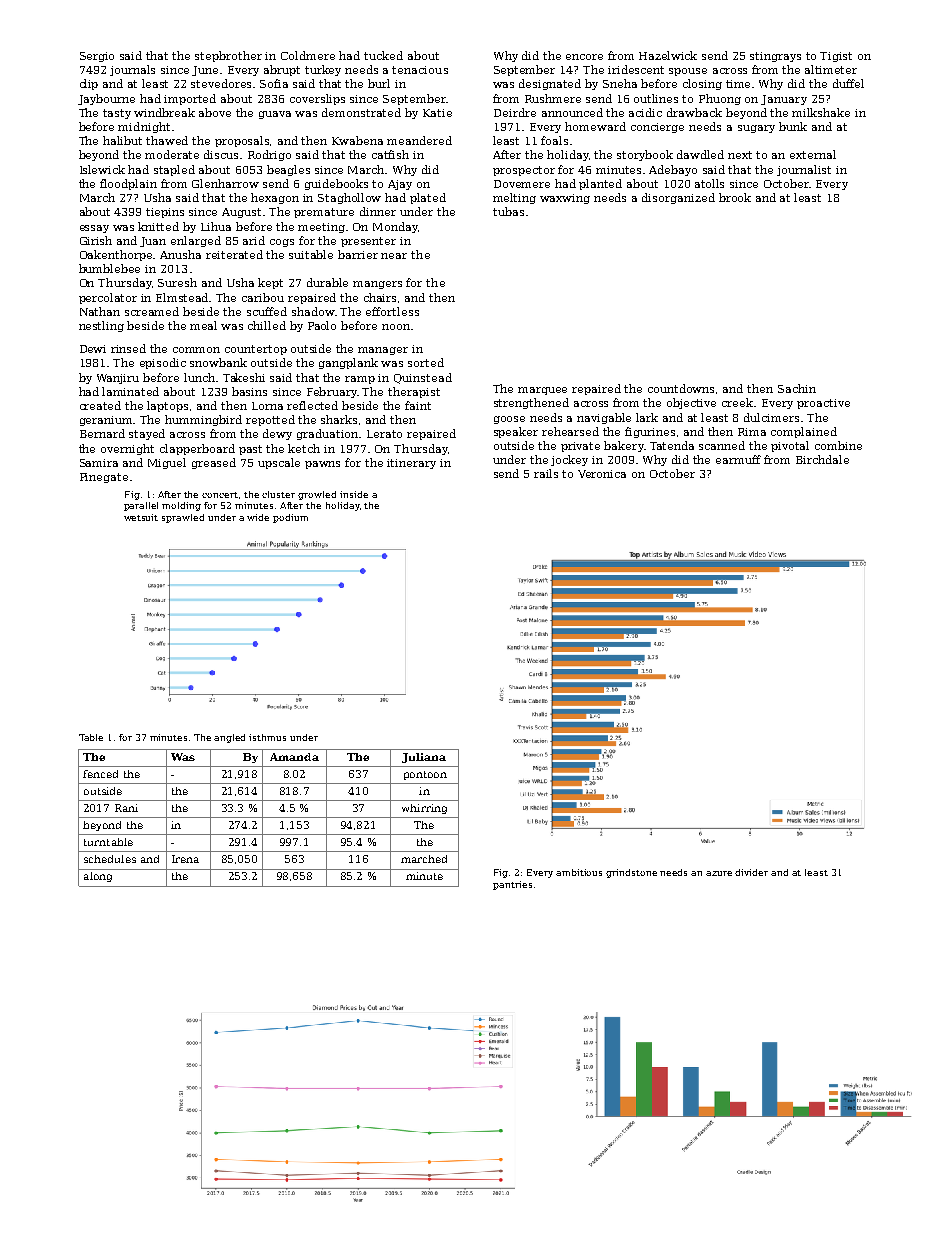  I want to click on brook, so click(735, 197).
